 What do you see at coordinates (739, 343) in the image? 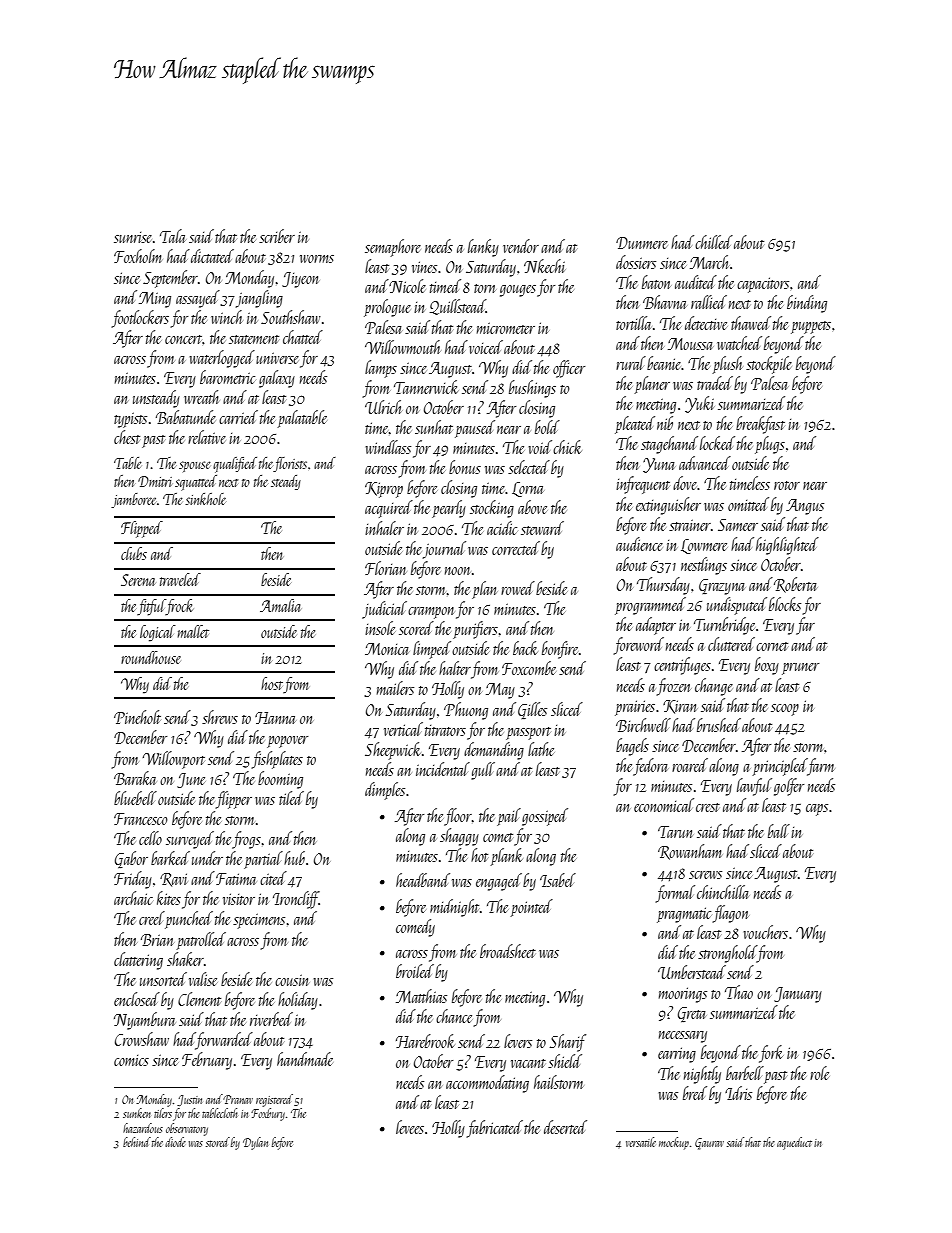
I see `watched` at bounding box center [739, 343].
